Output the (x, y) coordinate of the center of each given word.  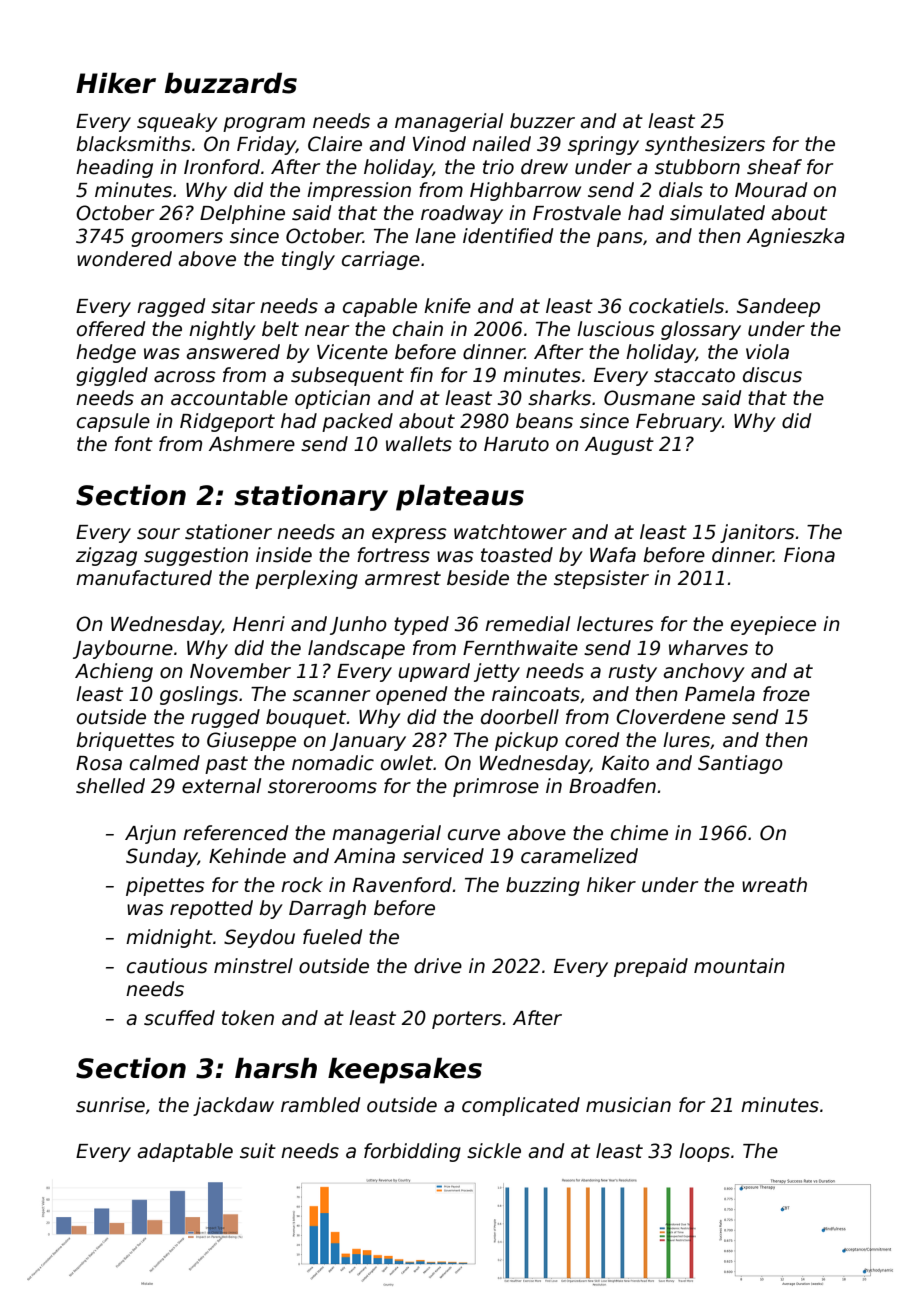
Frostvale (577, 213)
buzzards (231, 83)
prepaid (651, 967)
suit (258, 1151)
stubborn (697, 167)
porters (467, 1020)
